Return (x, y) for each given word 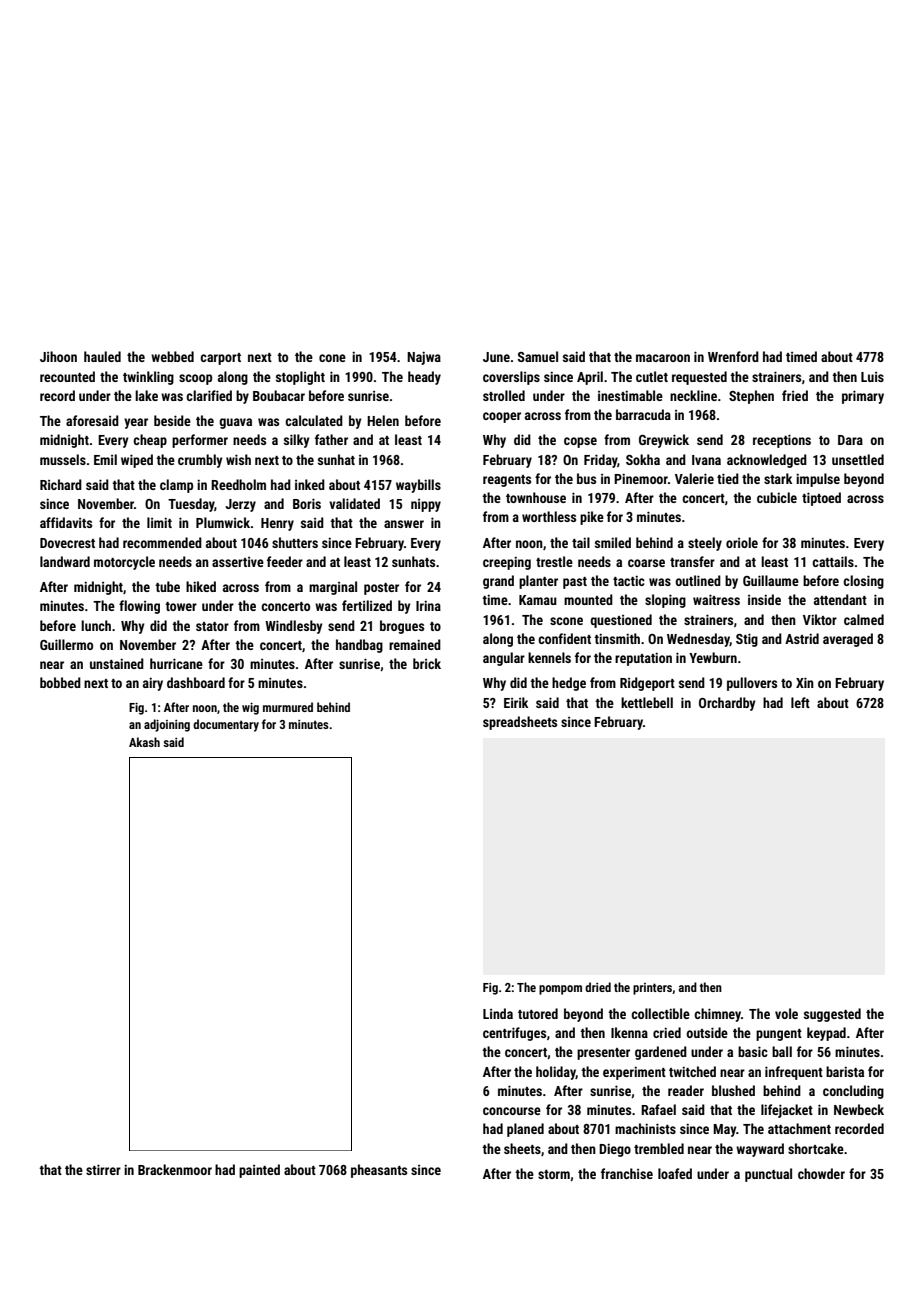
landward (65, 561)
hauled (102, 356)
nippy (426, 505)
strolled (504, 395)
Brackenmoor (175, 1169)
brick (427, 663)
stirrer (103, 1169)
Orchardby (727, 704)
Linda (498, 1013)
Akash (144, 742)
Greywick (664, 441)
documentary (226, 725)
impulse (818, 480)
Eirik (516, 702)
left (800, 702)
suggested (832, 1015)
